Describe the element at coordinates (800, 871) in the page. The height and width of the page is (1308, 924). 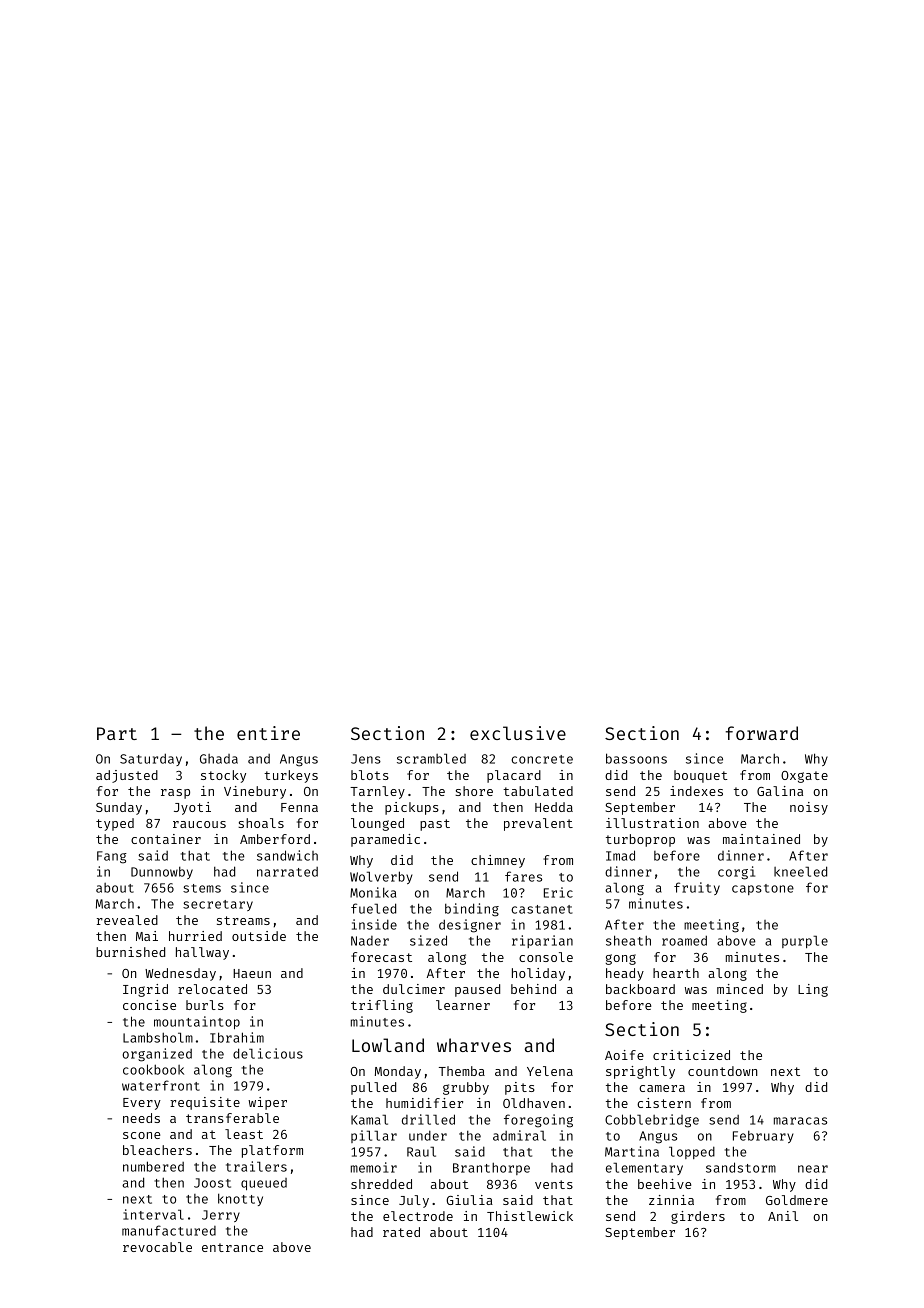
I see `kneeled` at that location.
